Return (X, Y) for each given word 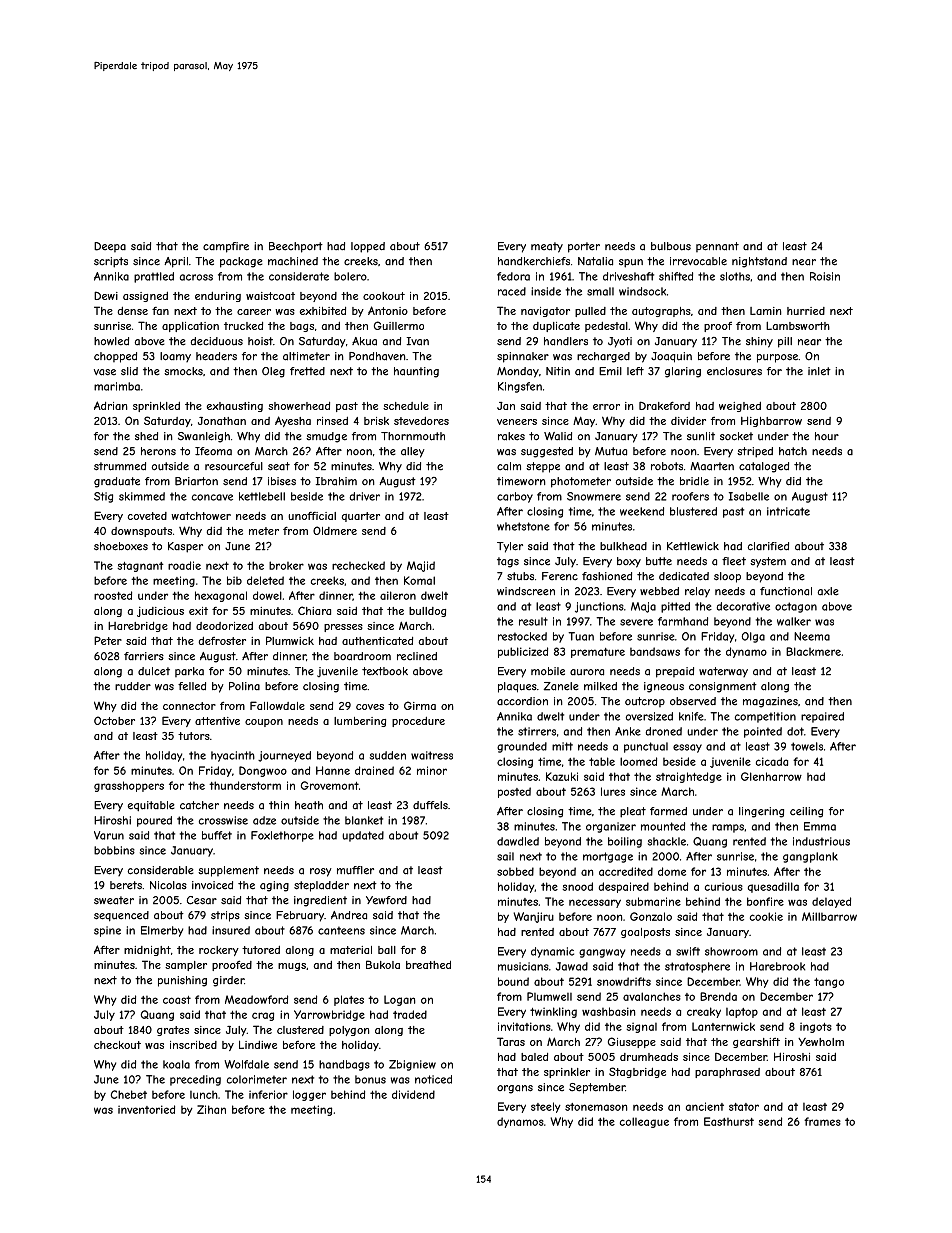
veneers (517, 422)
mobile (548, 671)
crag (263, 1016)
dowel (267, 595)
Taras (511, 1041)
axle (828, 591)
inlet (819, 371)
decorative (743, 606)
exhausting (235, 407)
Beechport (296, 247)
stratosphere (697, 967)
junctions (599, 607)
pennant (717, 247)
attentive (217, 721)
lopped (368, 247)
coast (177, 1000)
